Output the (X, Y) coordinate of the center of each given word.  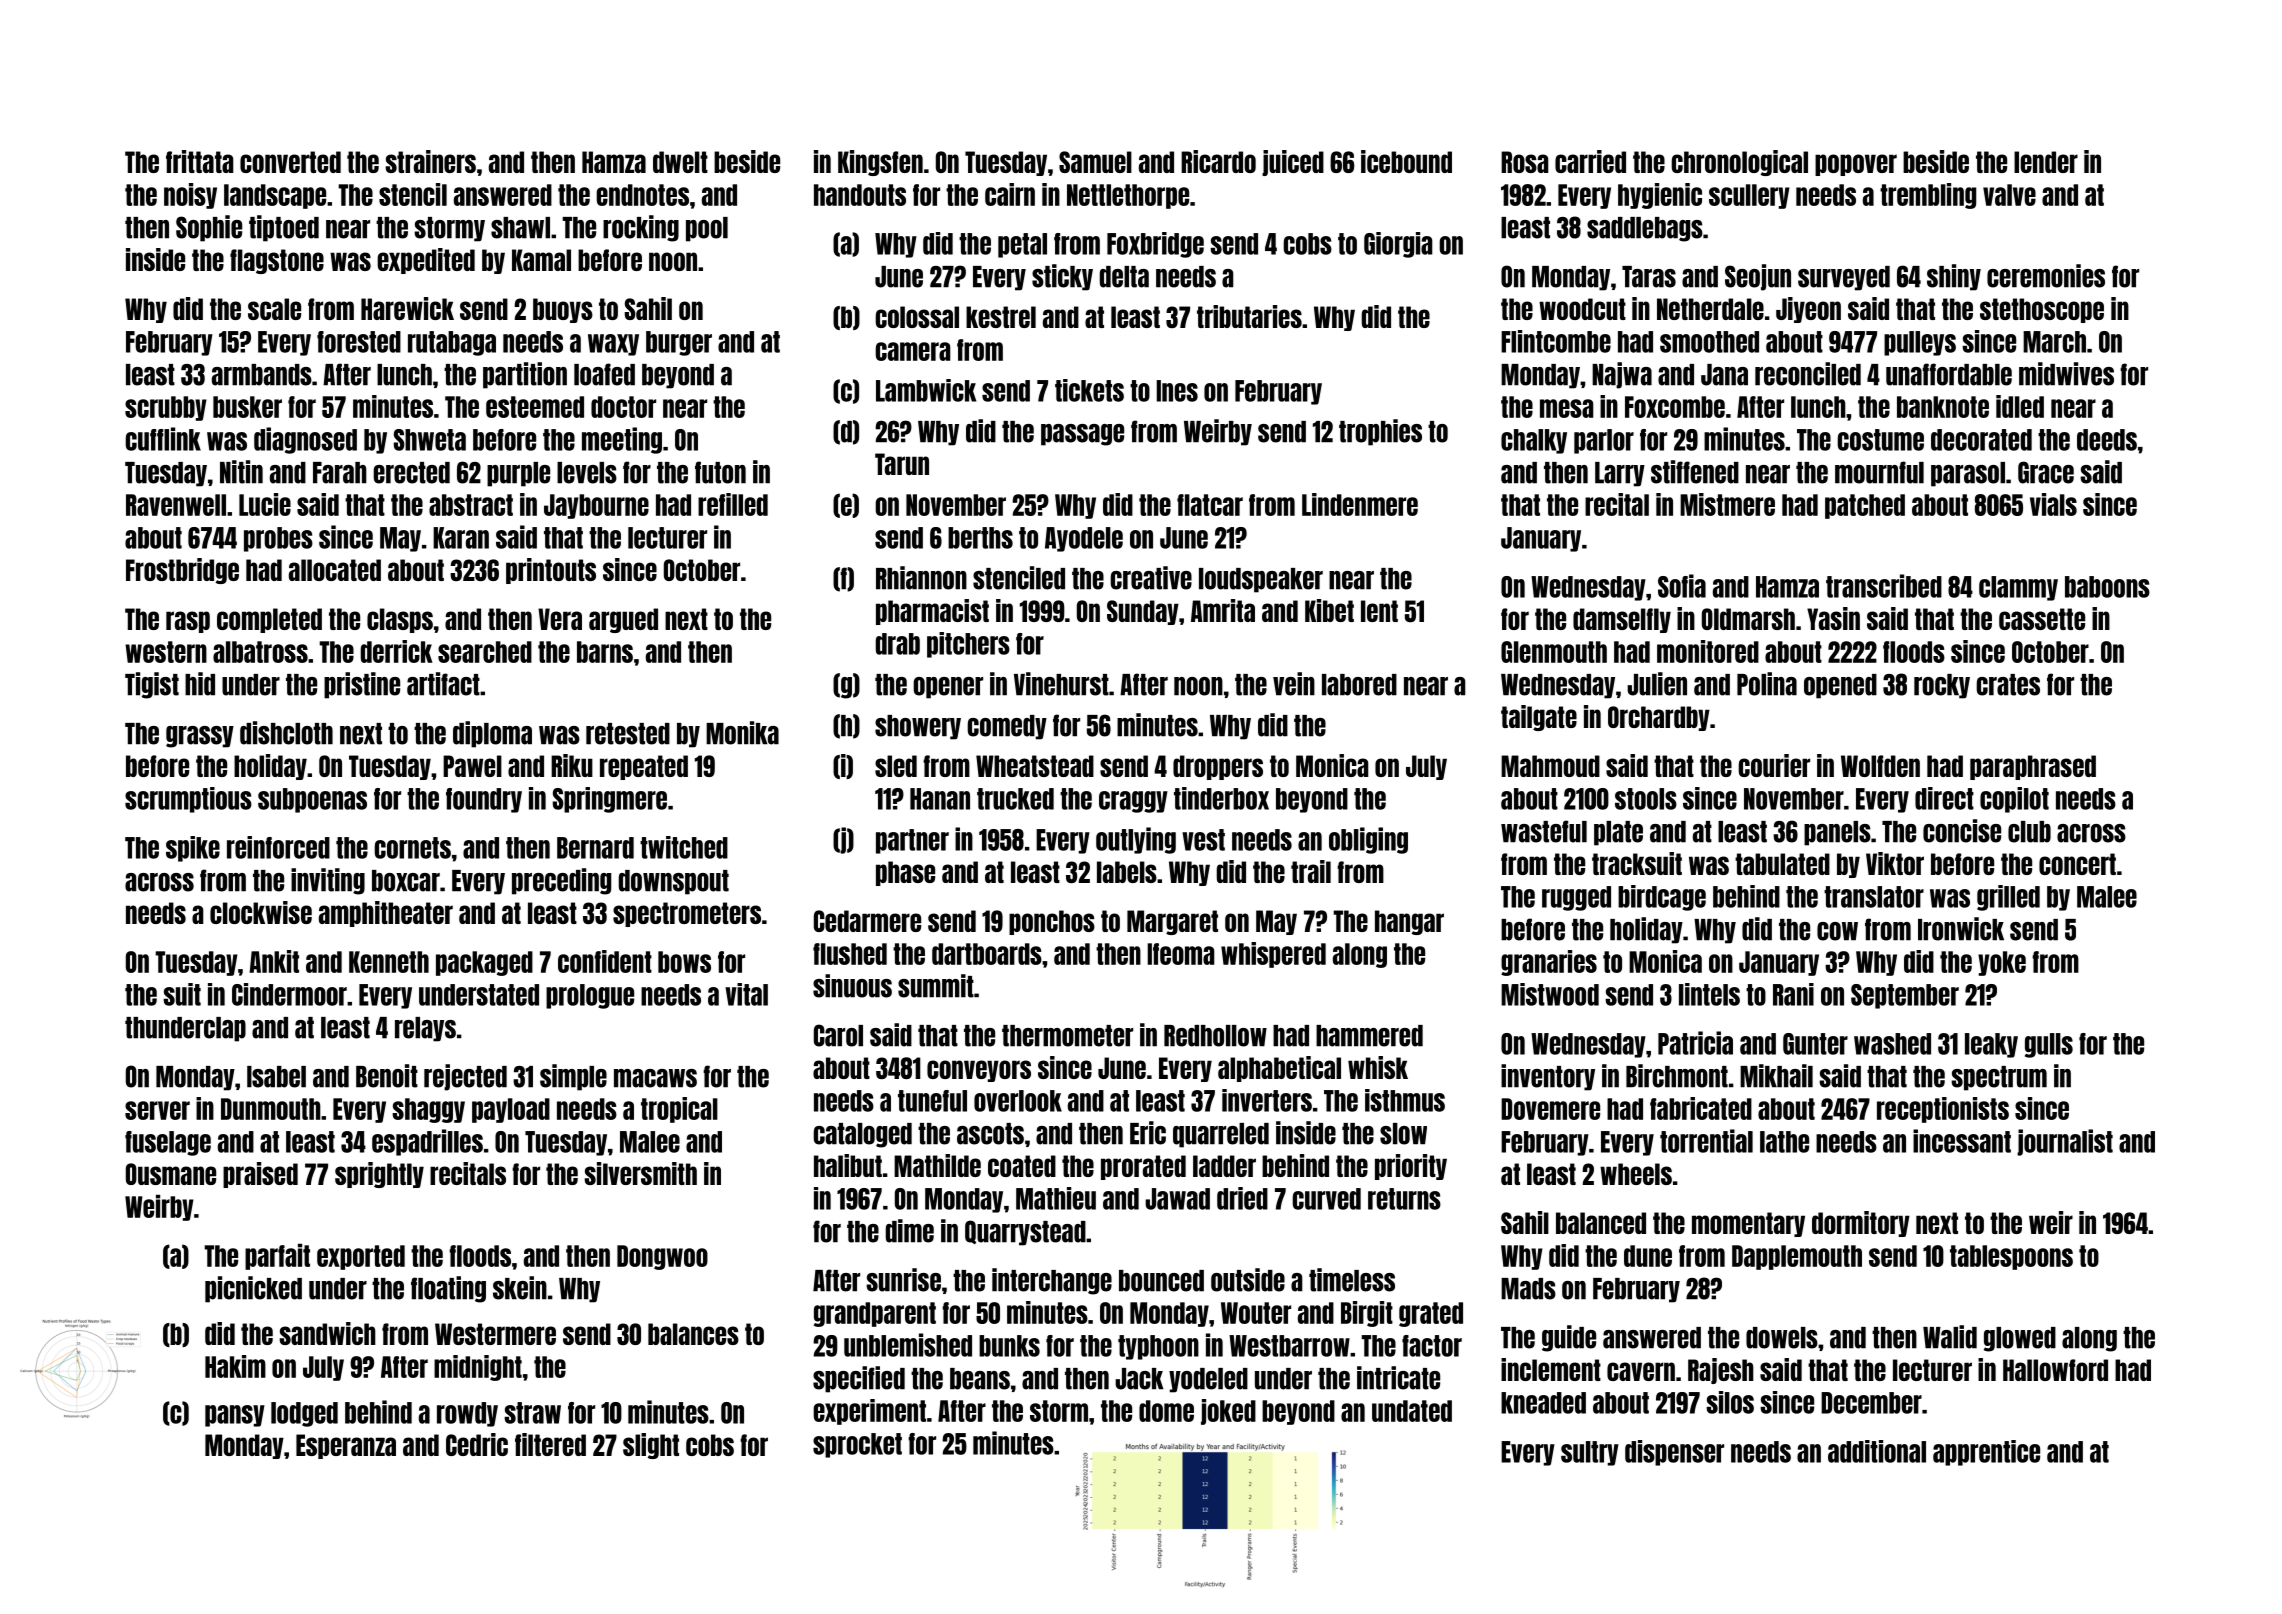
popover (1856, 165)
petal (1022, 245)
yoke (2002, 963)
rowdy (467, 1414)
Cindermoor (289, 994)
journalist (2065, 1142)
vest (1203, 840)
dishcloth (286, 733)
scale (274, 309)
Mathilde (937, 1165)
